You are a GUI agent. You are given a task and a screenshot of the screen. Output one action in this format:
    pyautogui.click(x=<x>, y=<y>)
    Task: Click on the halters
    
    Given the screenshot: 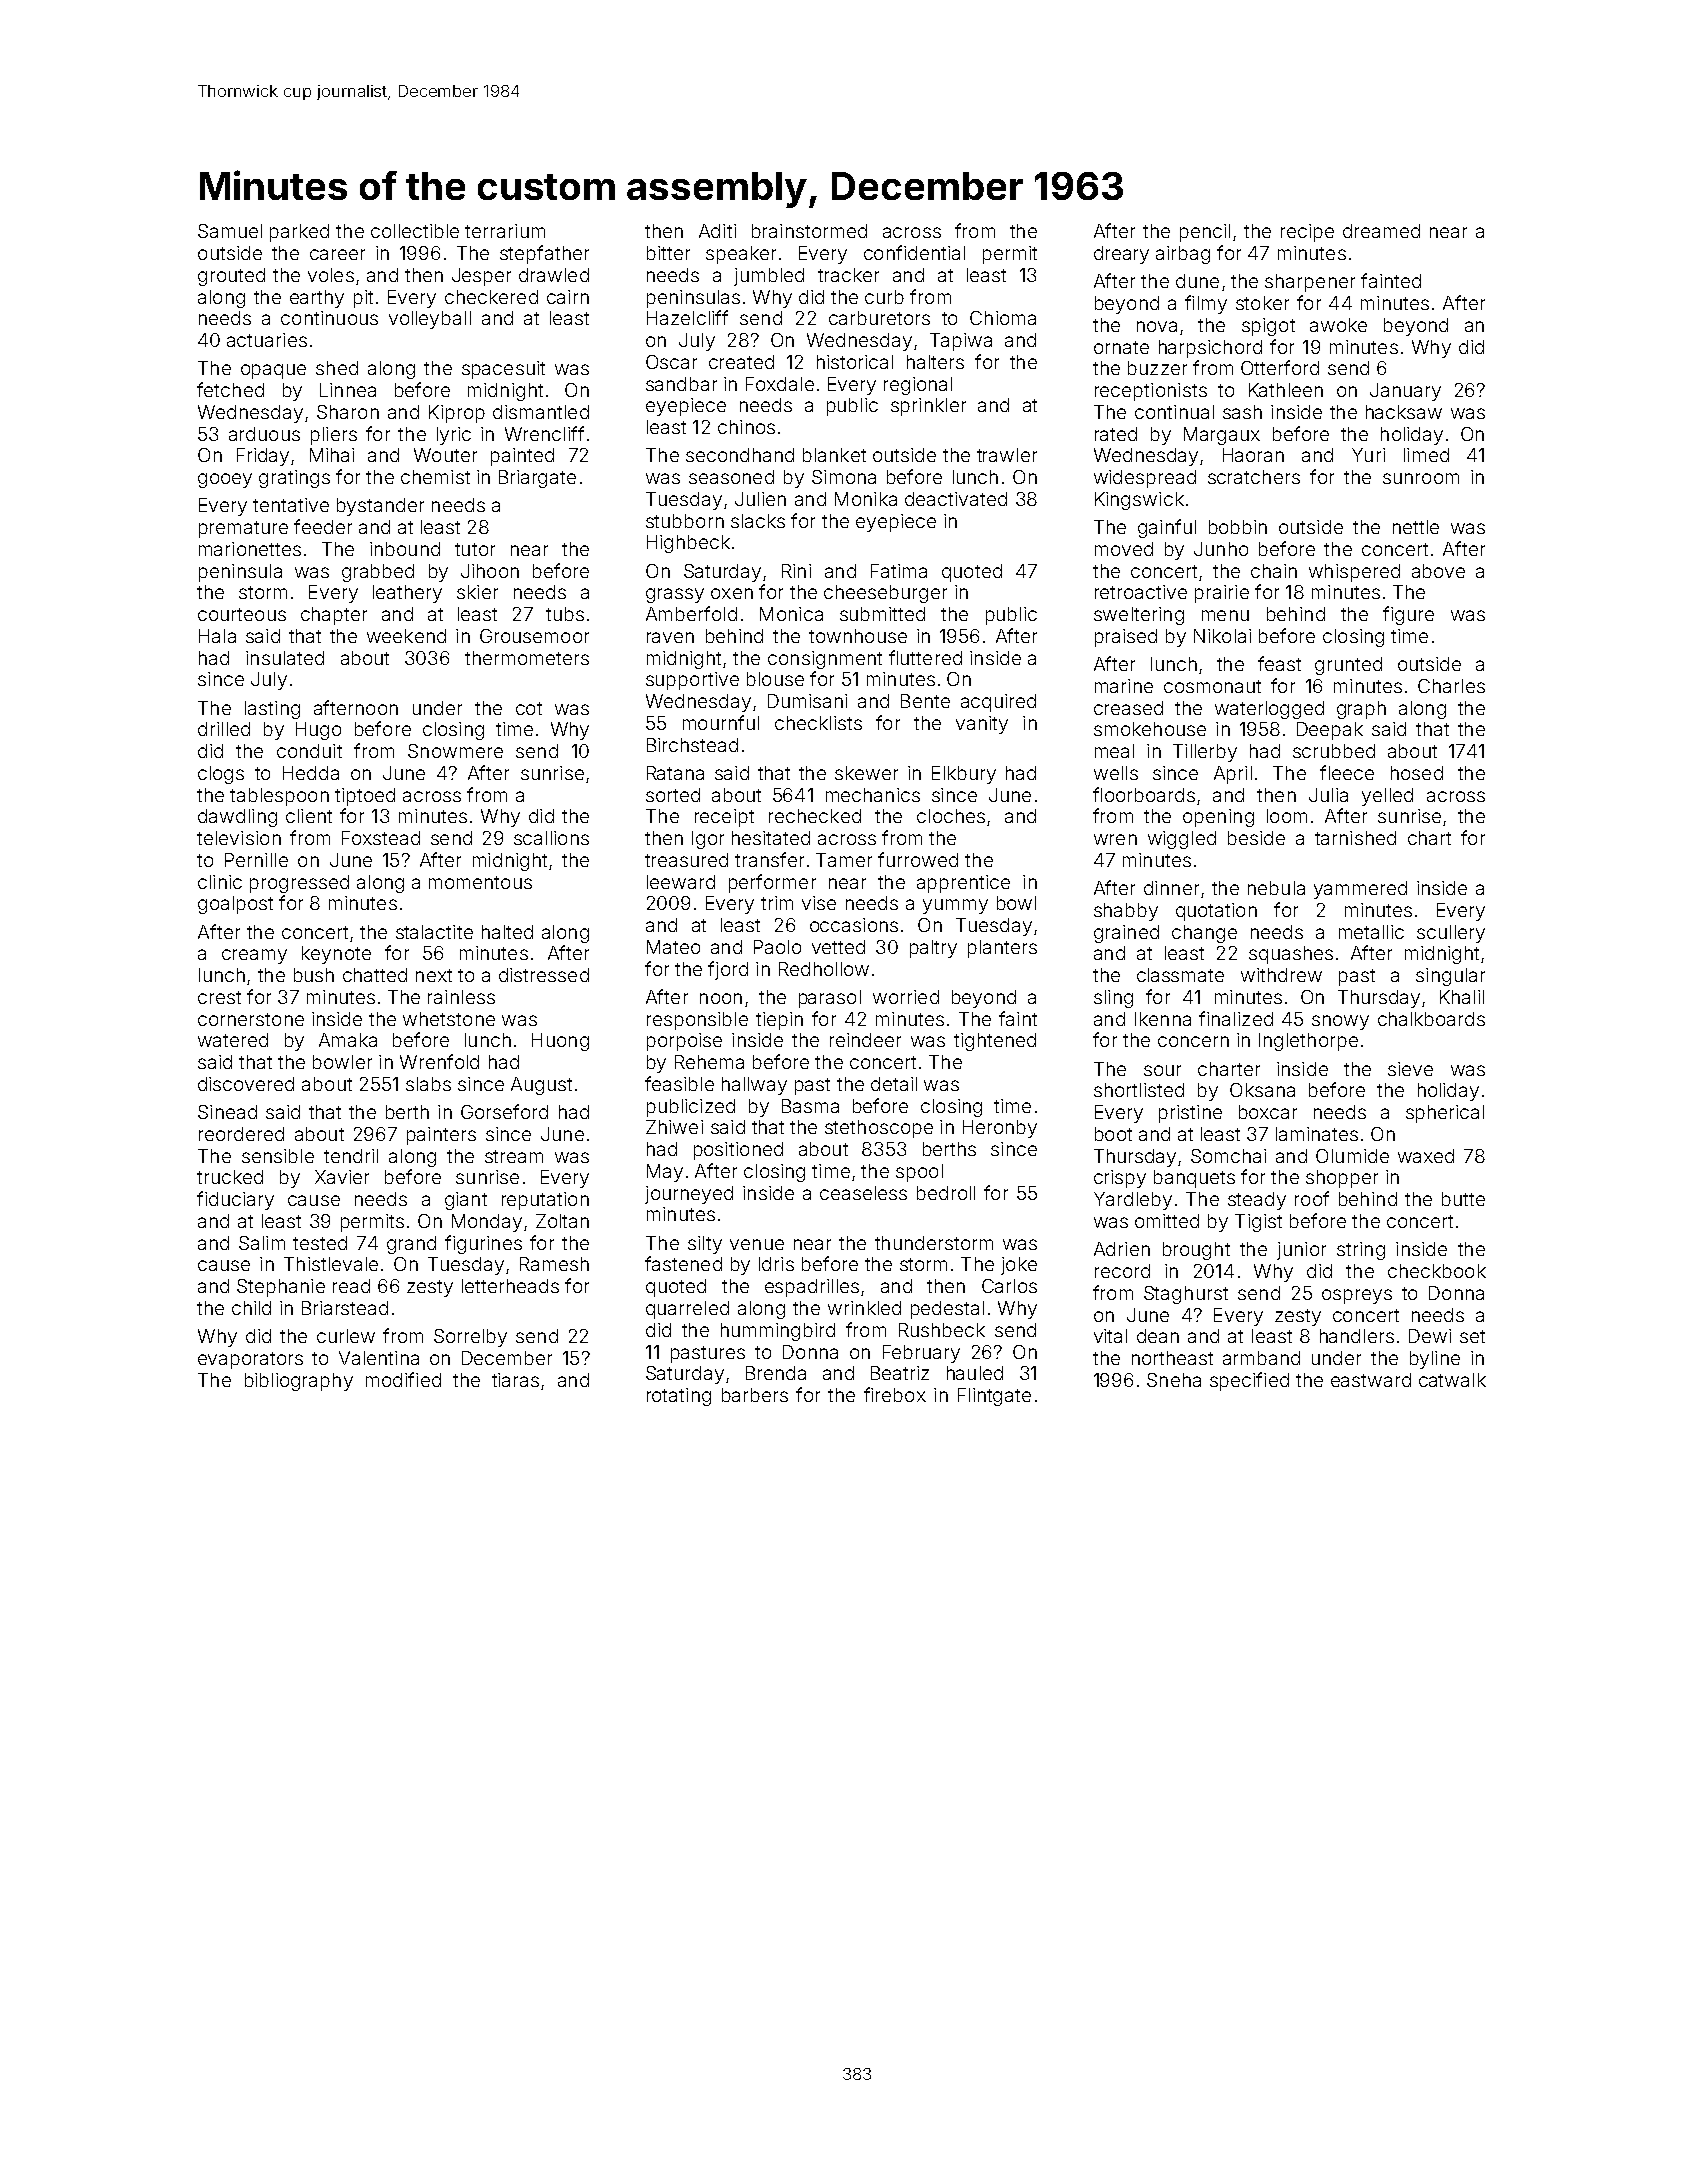 What is the action you would take?
    pyautogui.click(x=935, y=362)
